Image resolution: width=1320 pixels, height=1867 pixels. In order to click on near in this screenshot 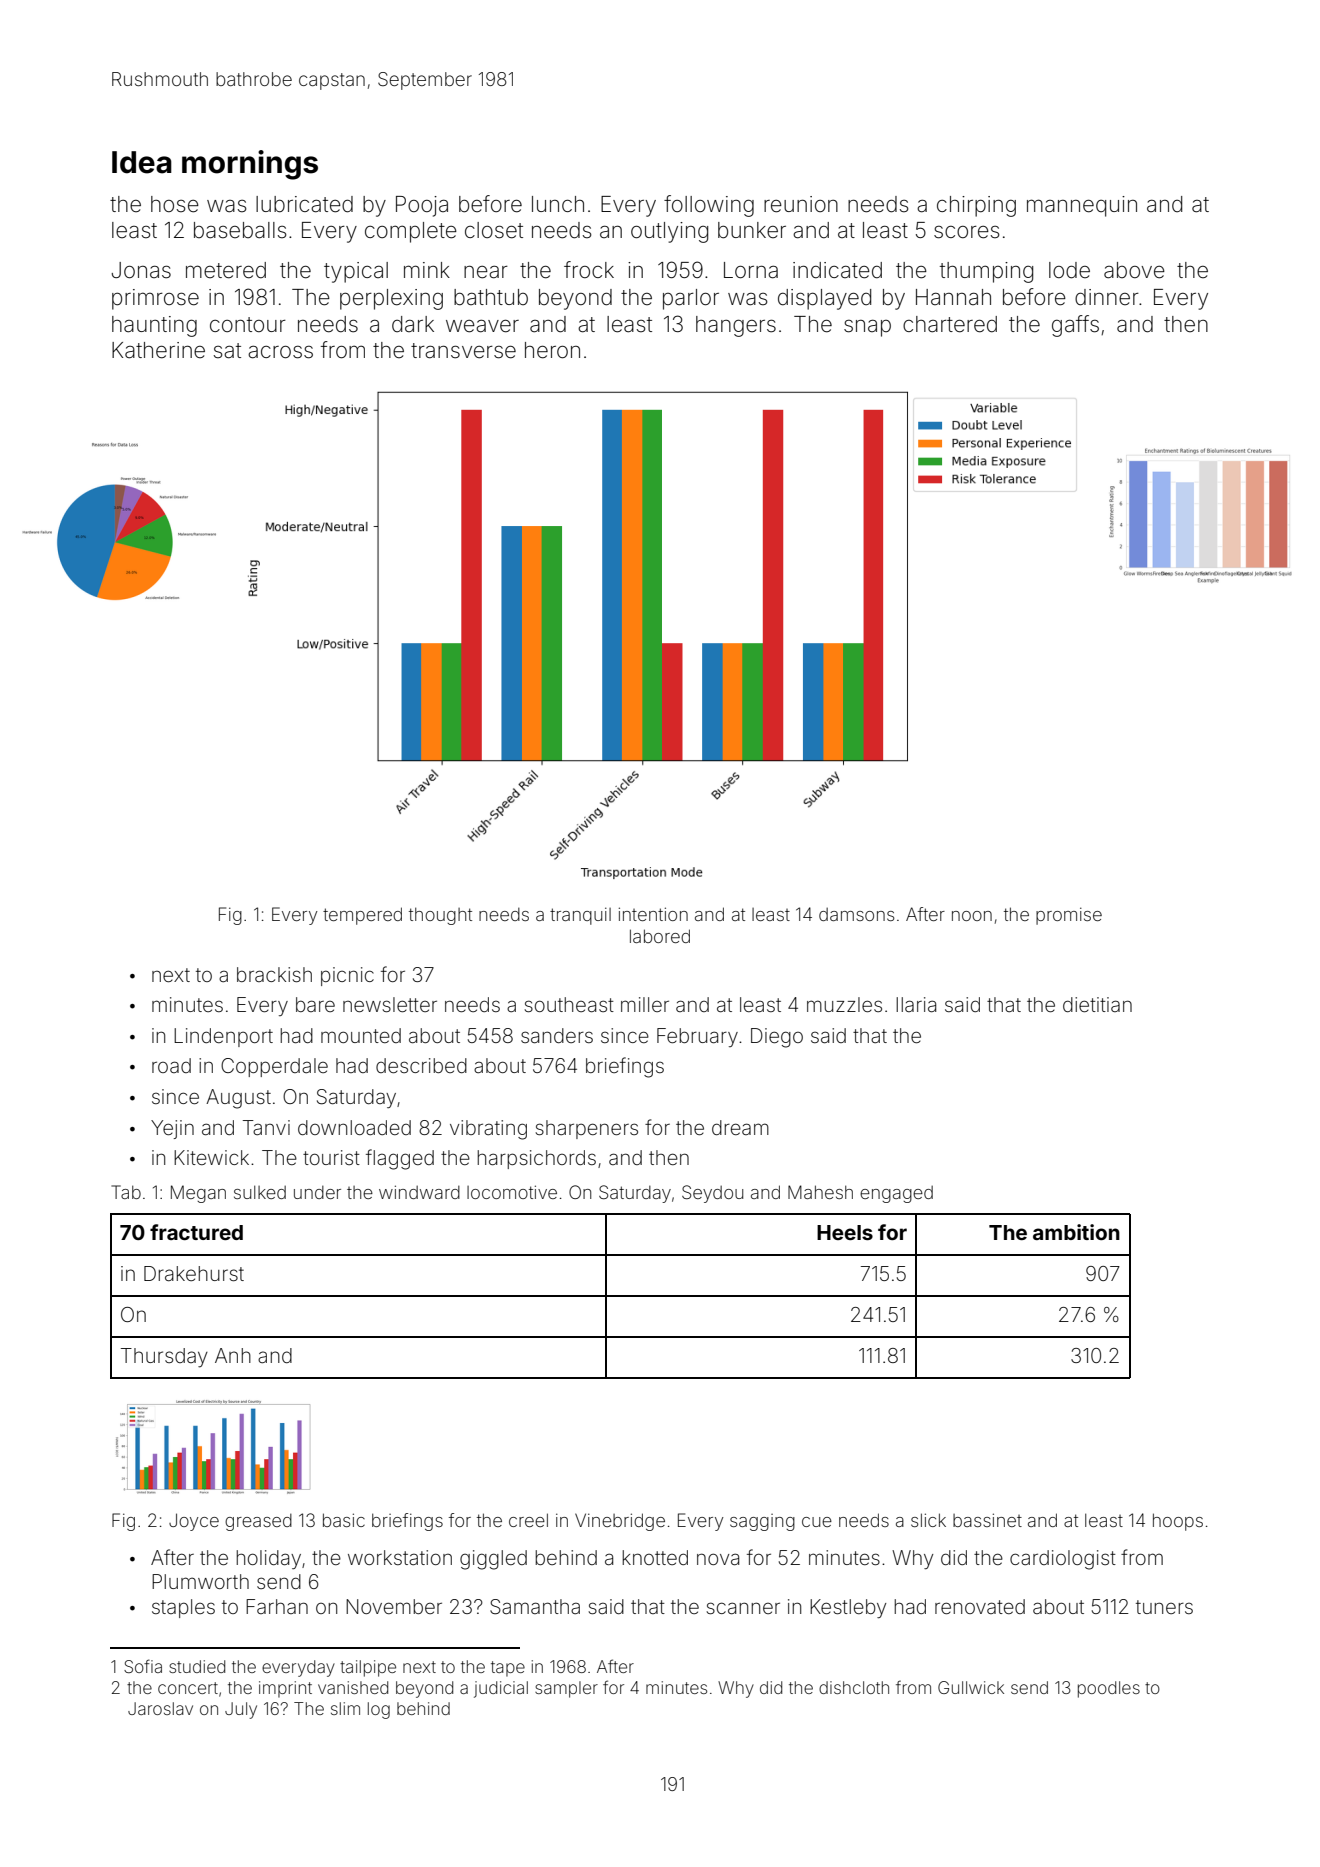, I will do `click(486, 272)`.
